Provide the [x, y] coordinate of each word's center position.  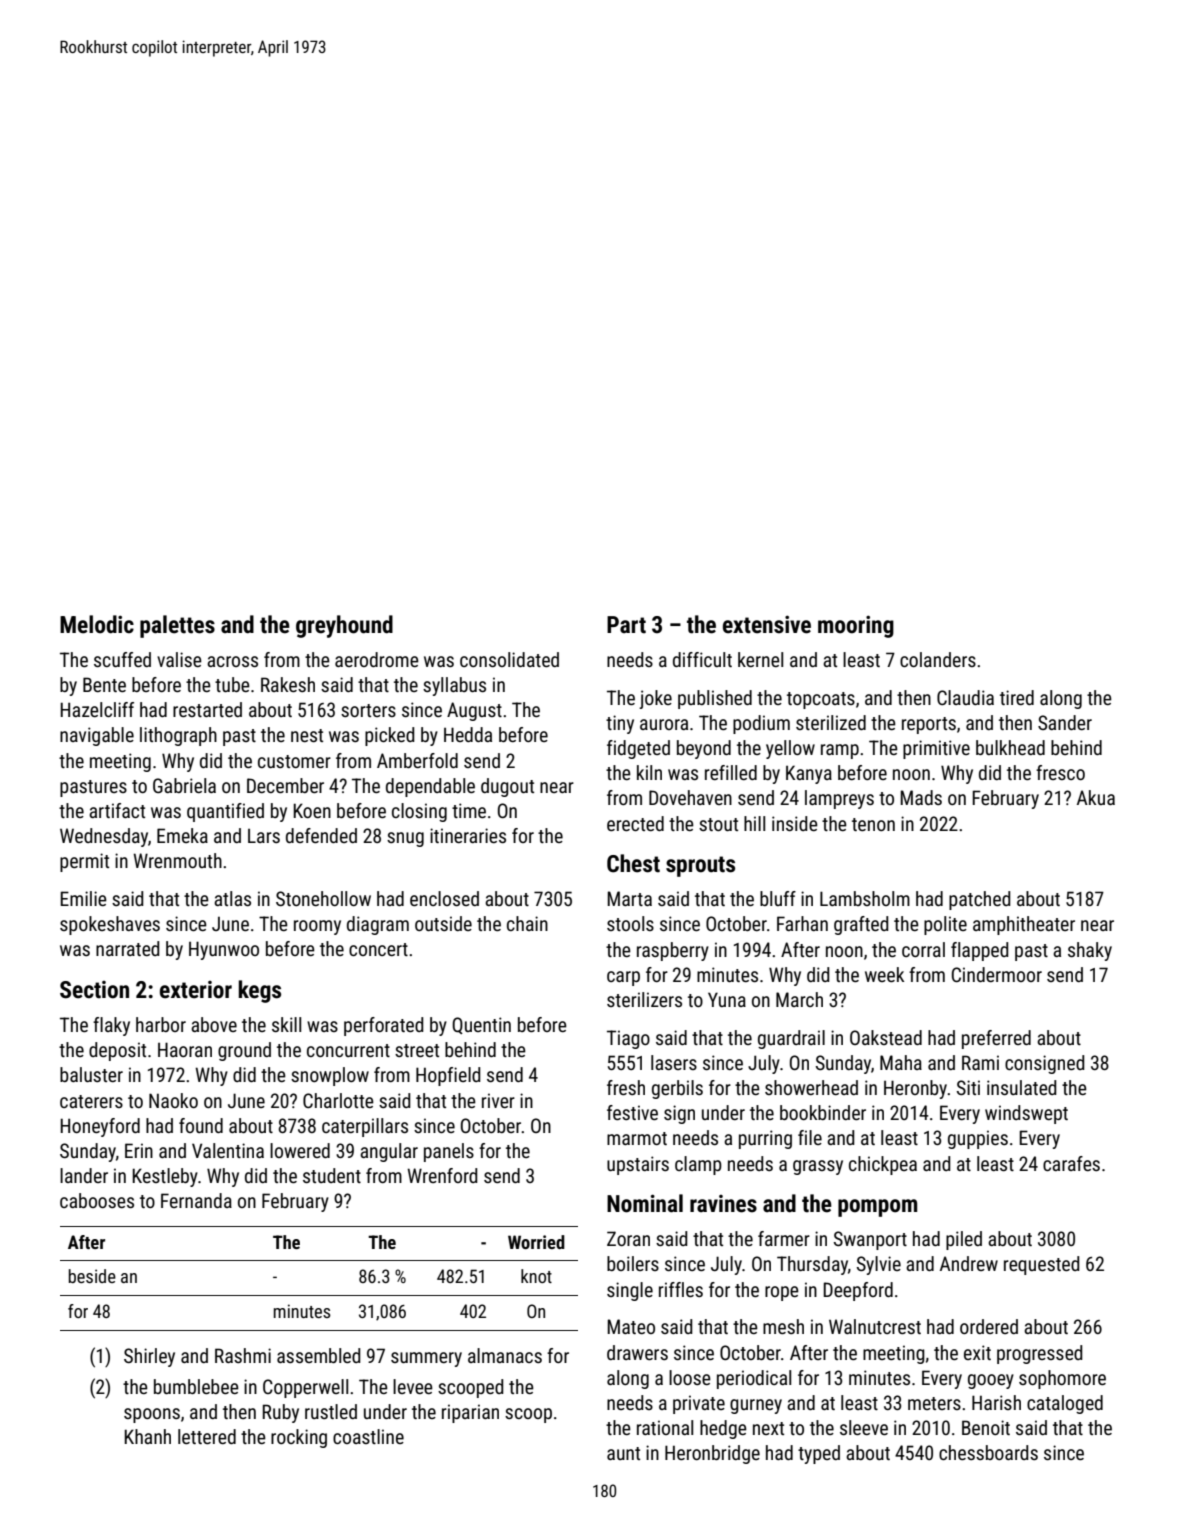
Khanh [147, 1436]
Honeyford [100, 1127]
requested [1042, 1265]
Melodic [97, 624]
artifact [117, 810]
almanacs [505, 1355]
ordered [989, 1326]
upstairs [638, 1165]
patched [980, 900]
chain [527, 923]
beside [92, 1276]
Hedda [468, 734]
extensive [767, 624]
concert [378, 949]
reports [929, 725]
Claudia [965, 697]
